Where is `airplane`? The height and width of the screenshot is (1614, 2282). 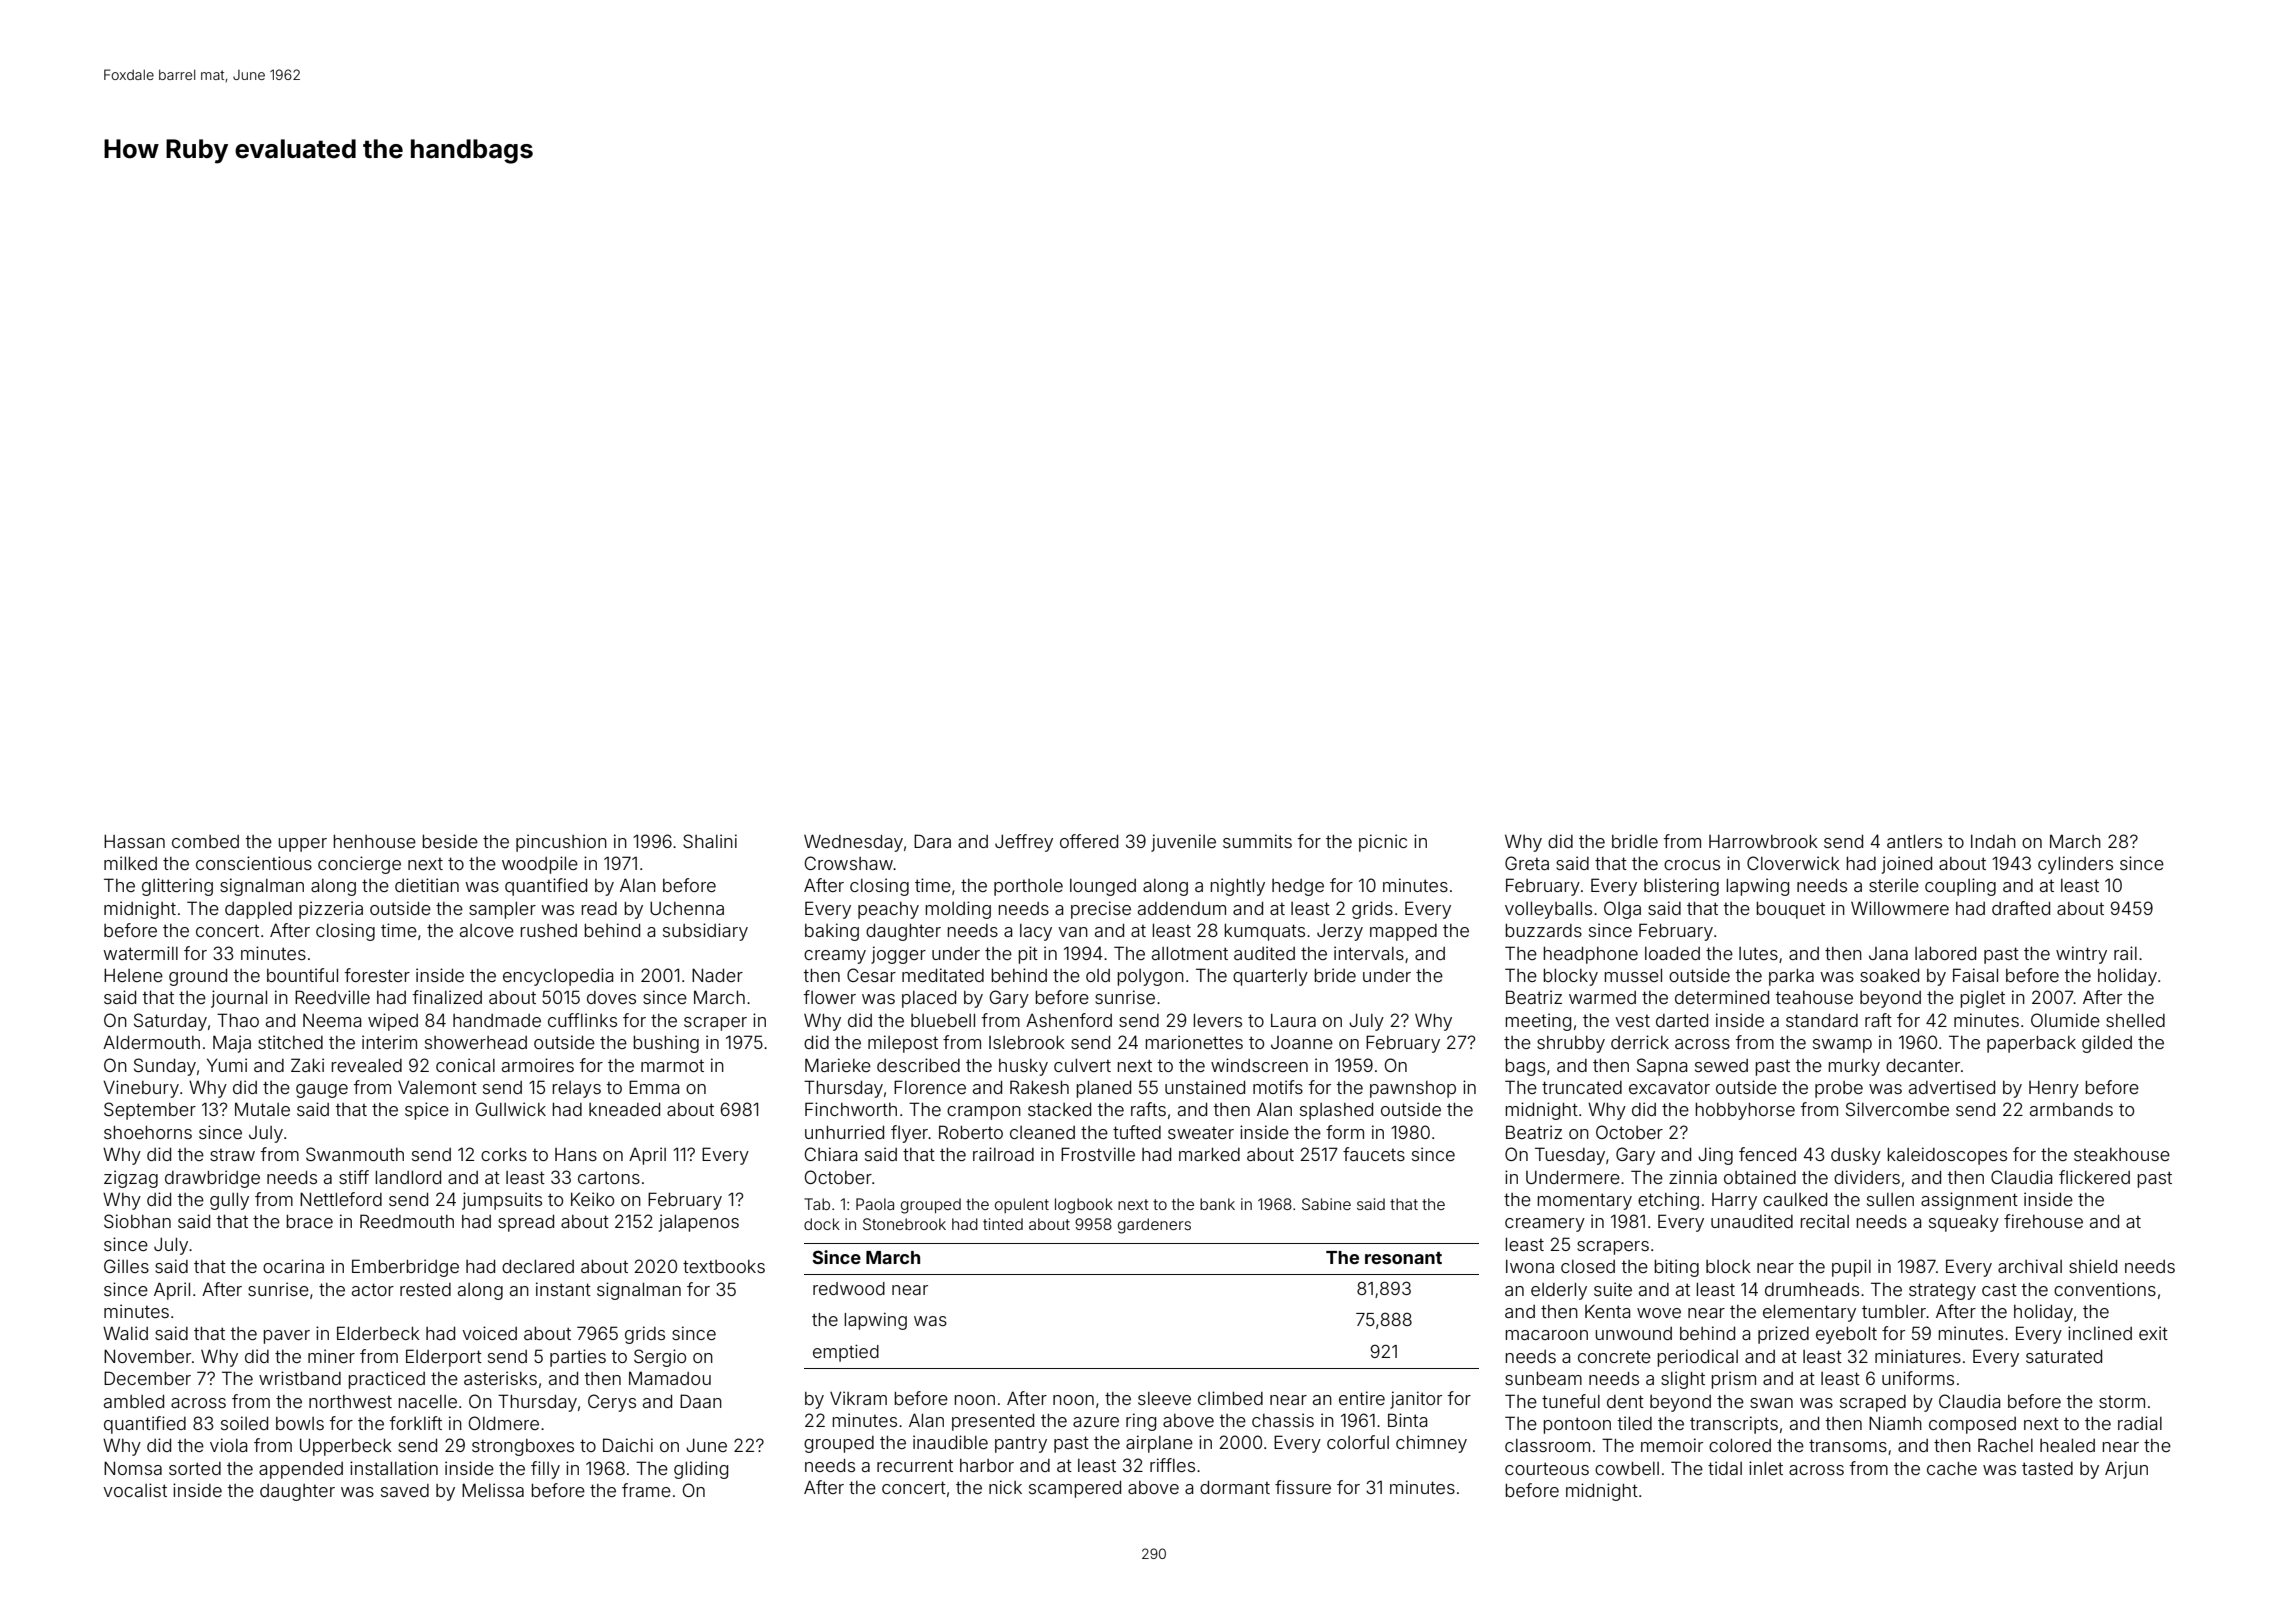 airplane is located at coordinates (1159, 1444).
